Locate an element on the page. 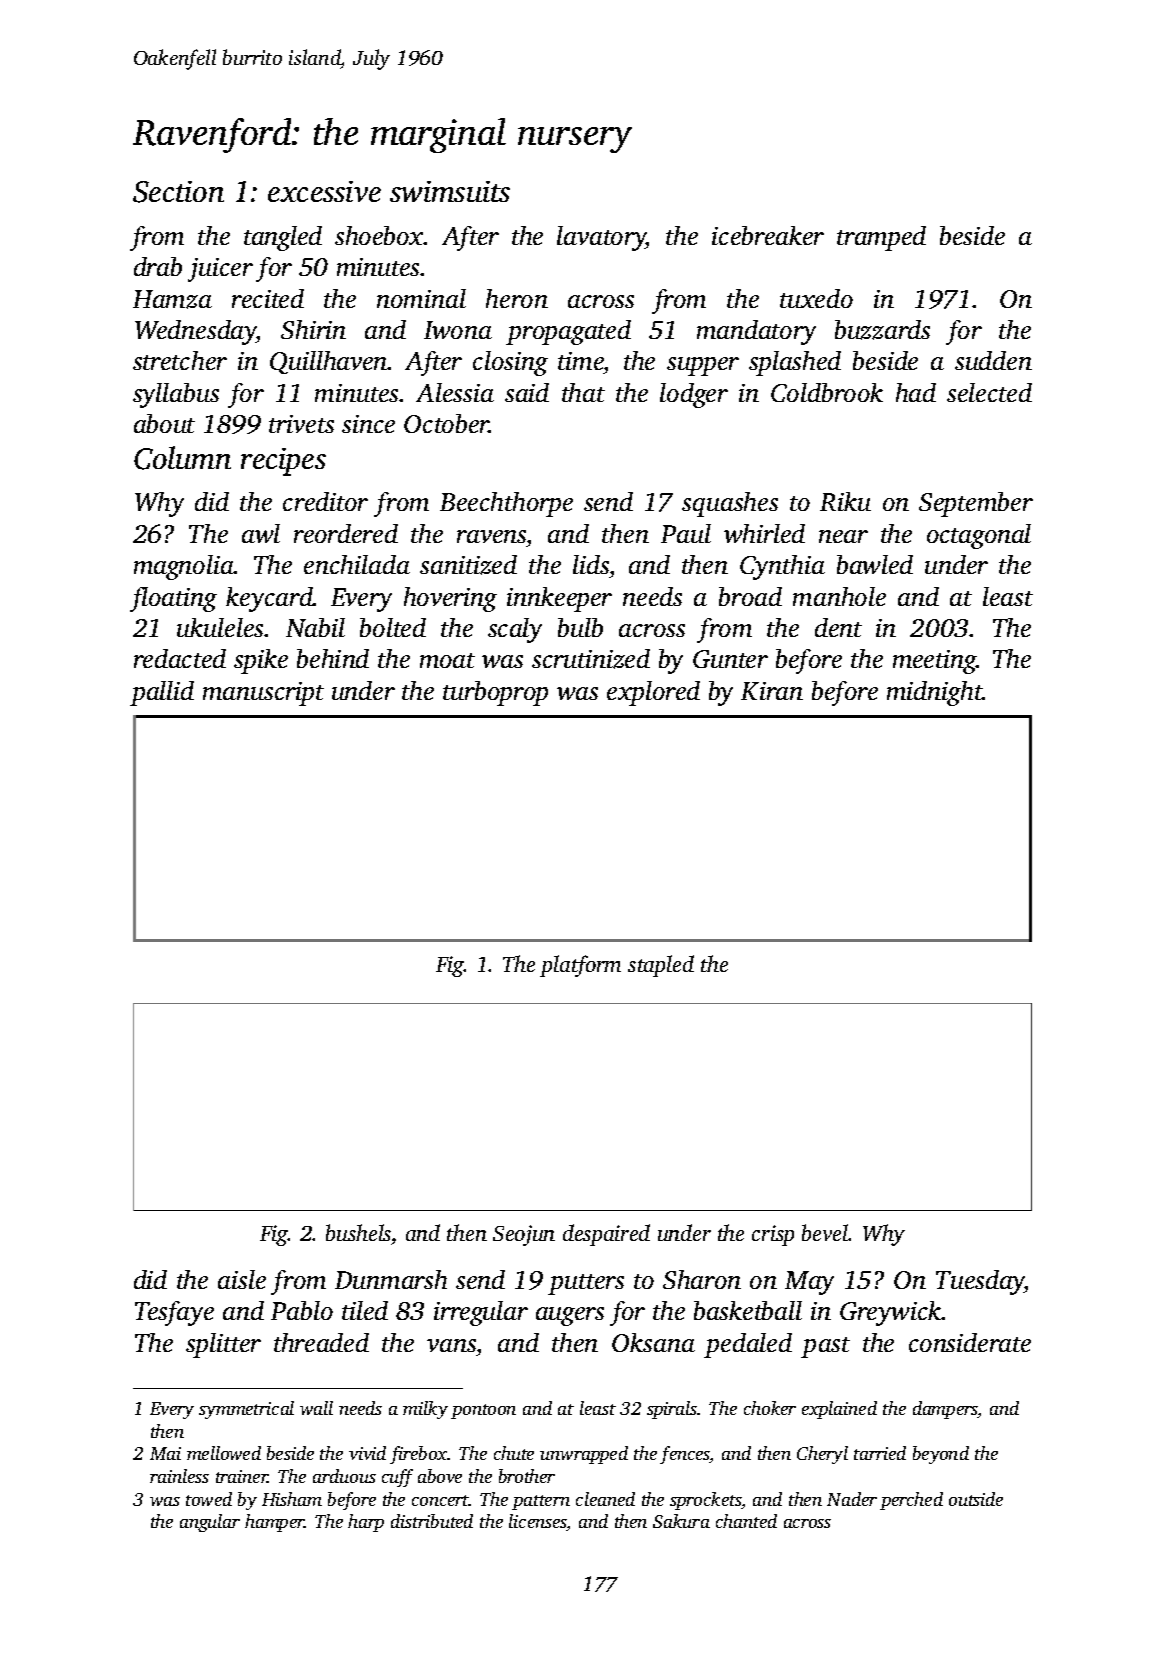 This page has height=1654, width=1165. Section is located at coordinates (178, 192).
